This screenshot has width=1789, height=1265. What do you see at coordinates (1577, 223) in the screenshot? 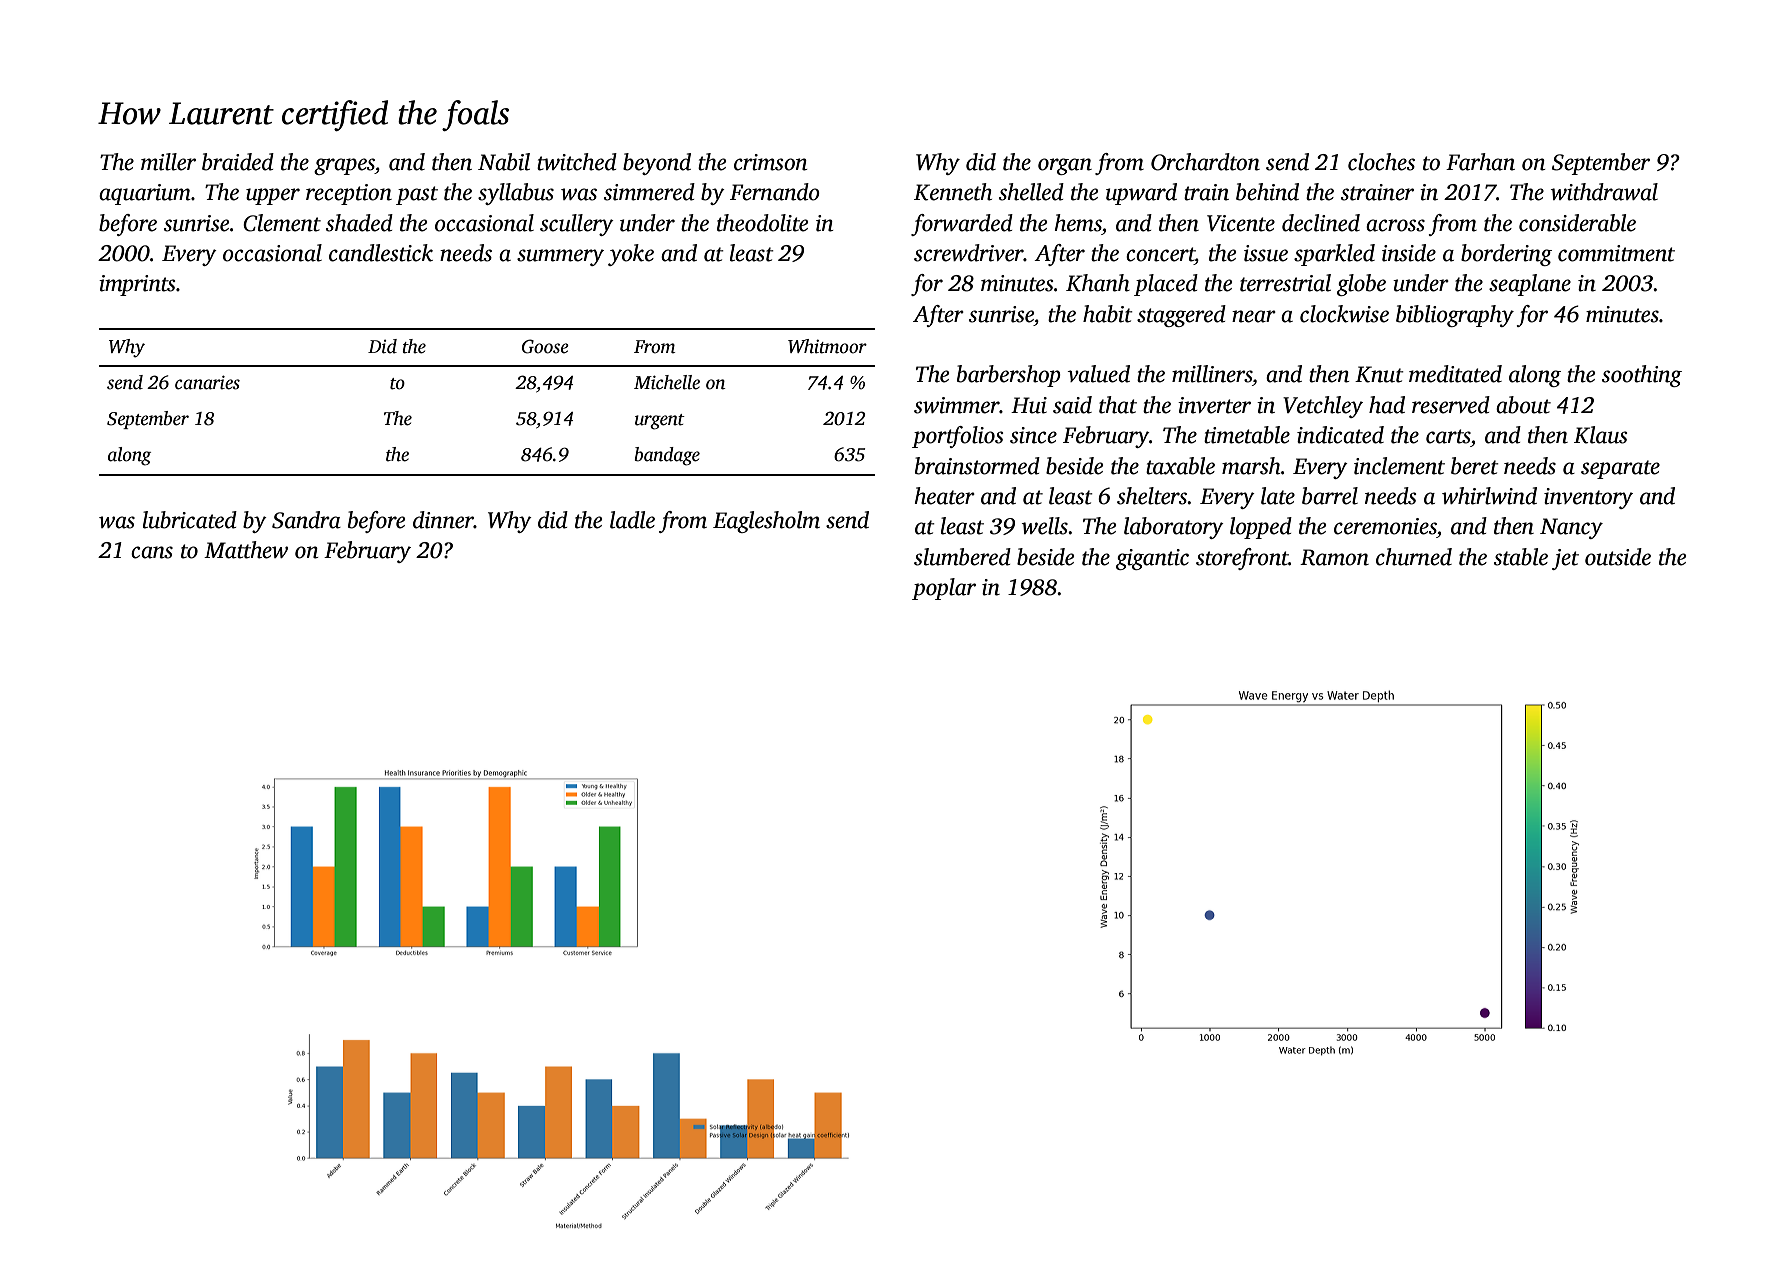
I see `considerable` at bounding box center [1577, 223].
